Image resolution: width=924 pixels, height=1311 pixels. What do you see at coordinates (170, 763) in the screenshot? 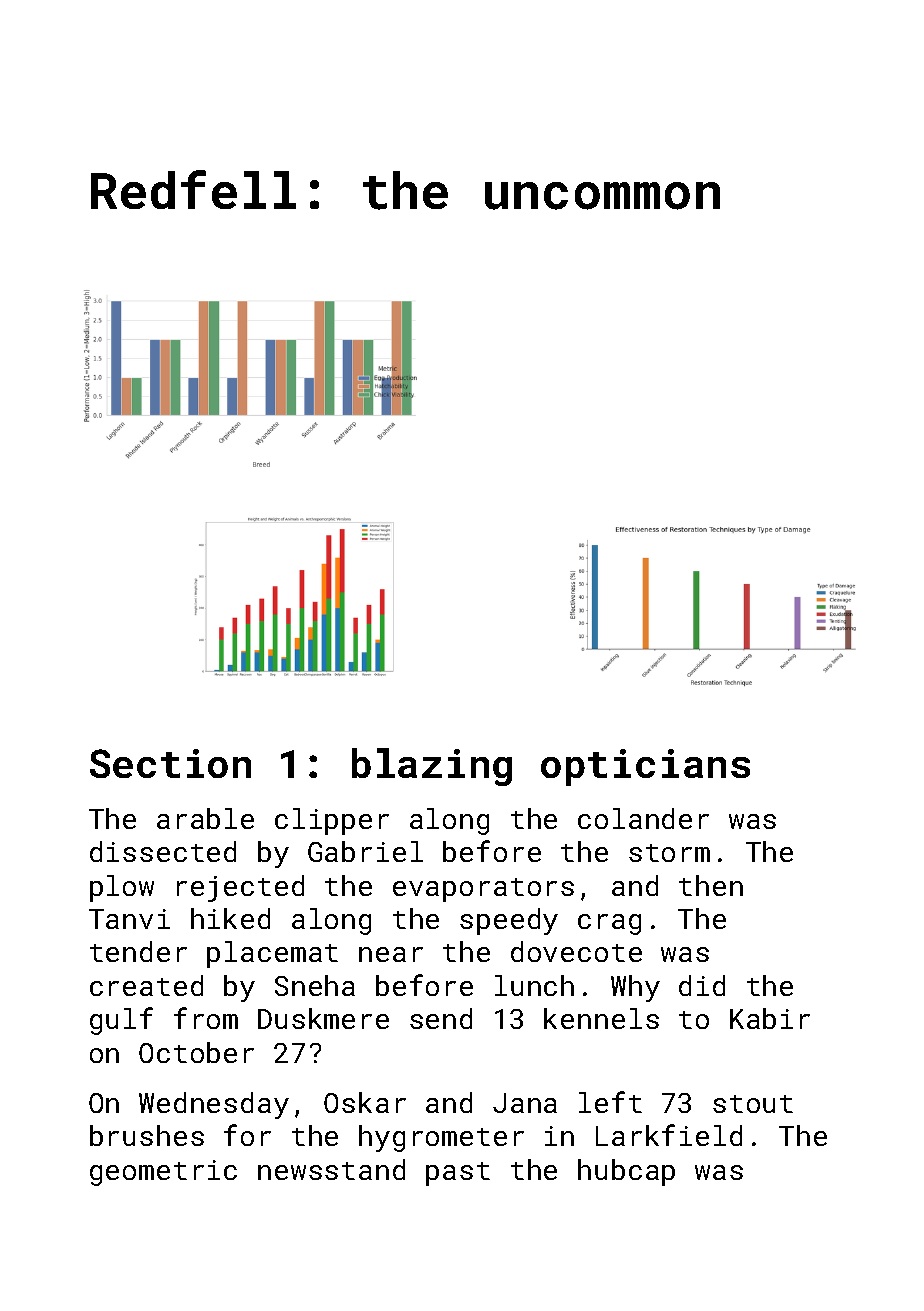
I see `Section` at bounding box center [170, 763].
